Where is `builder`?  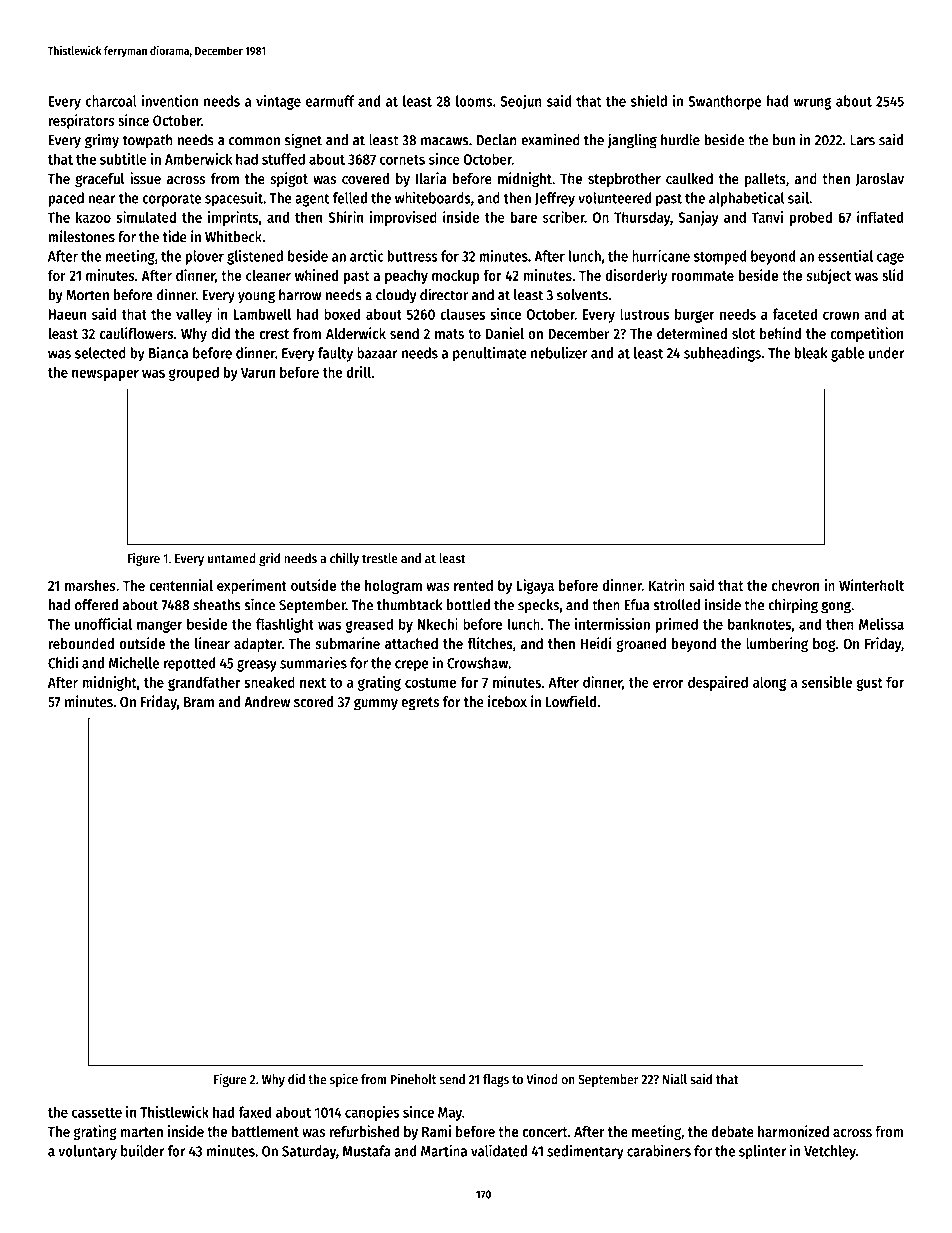 builder is located at coordinates (142, 1150).
